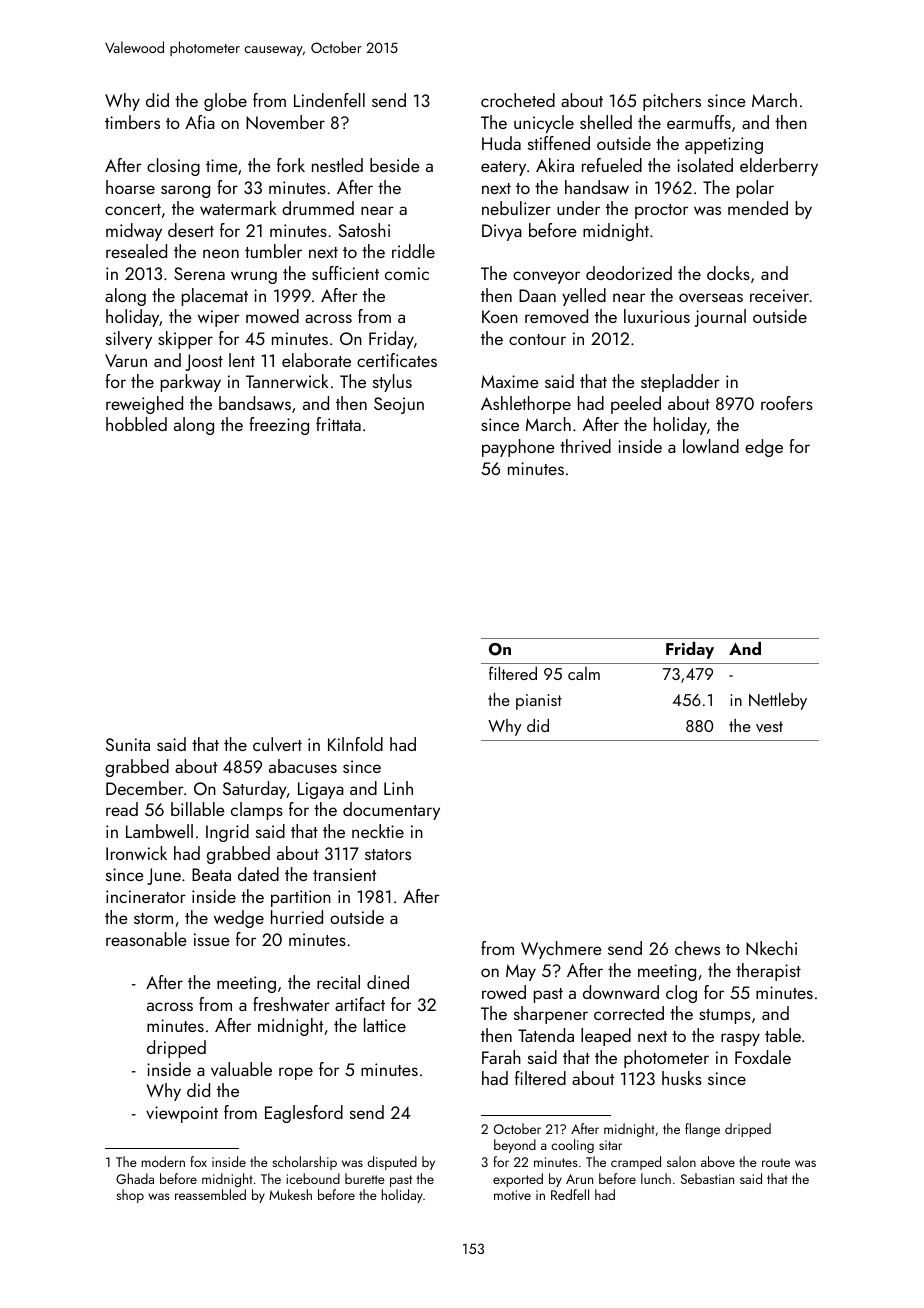 Image resolution: width=924 pixels, height=1308 pixels. I want to click on neon, so click(221, 253).
